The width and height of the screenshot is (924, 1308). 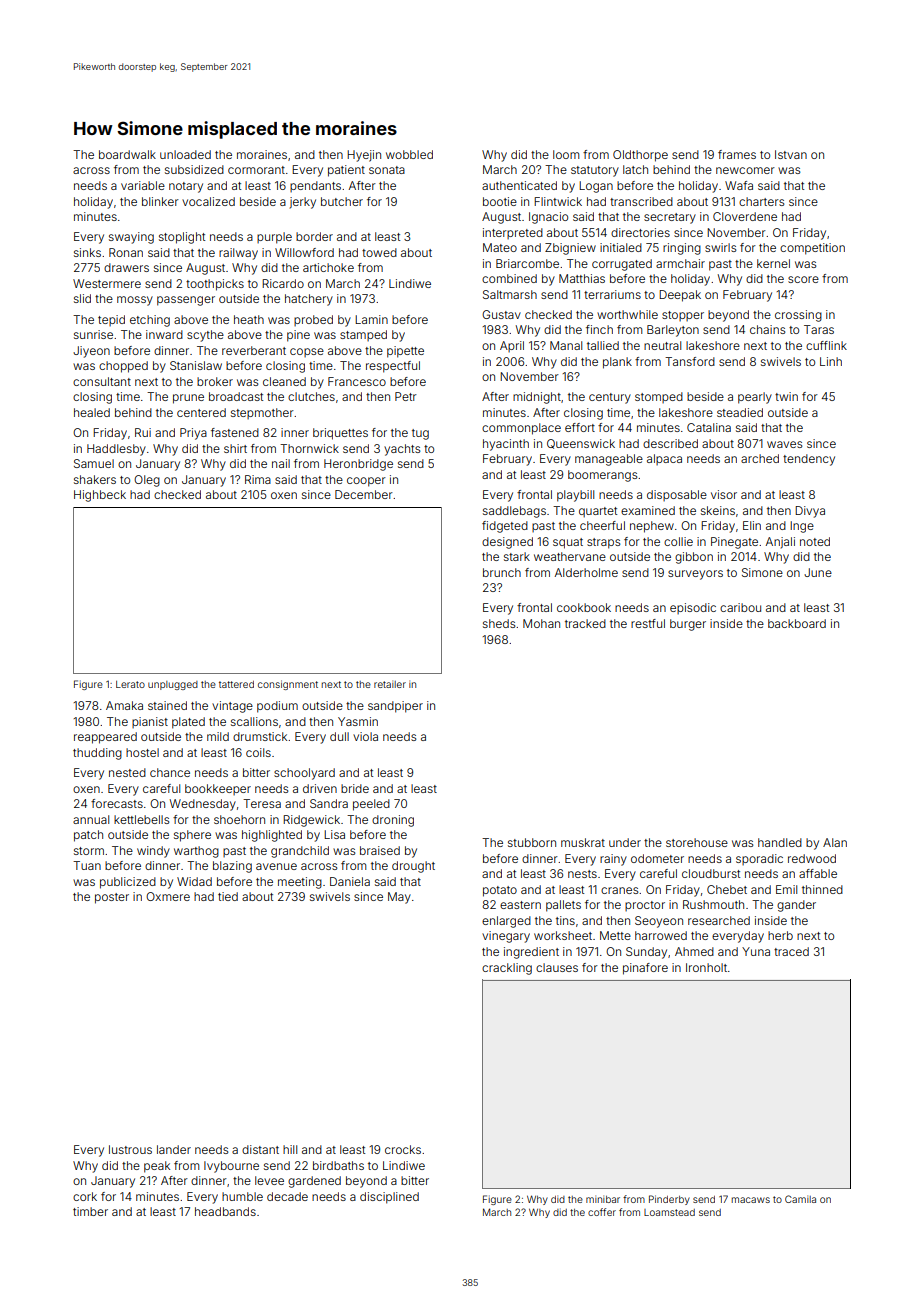 What do you see at coordinates (532, 842) in the screenshot?
I see `stubborn` at bounding box center [532, 842].
